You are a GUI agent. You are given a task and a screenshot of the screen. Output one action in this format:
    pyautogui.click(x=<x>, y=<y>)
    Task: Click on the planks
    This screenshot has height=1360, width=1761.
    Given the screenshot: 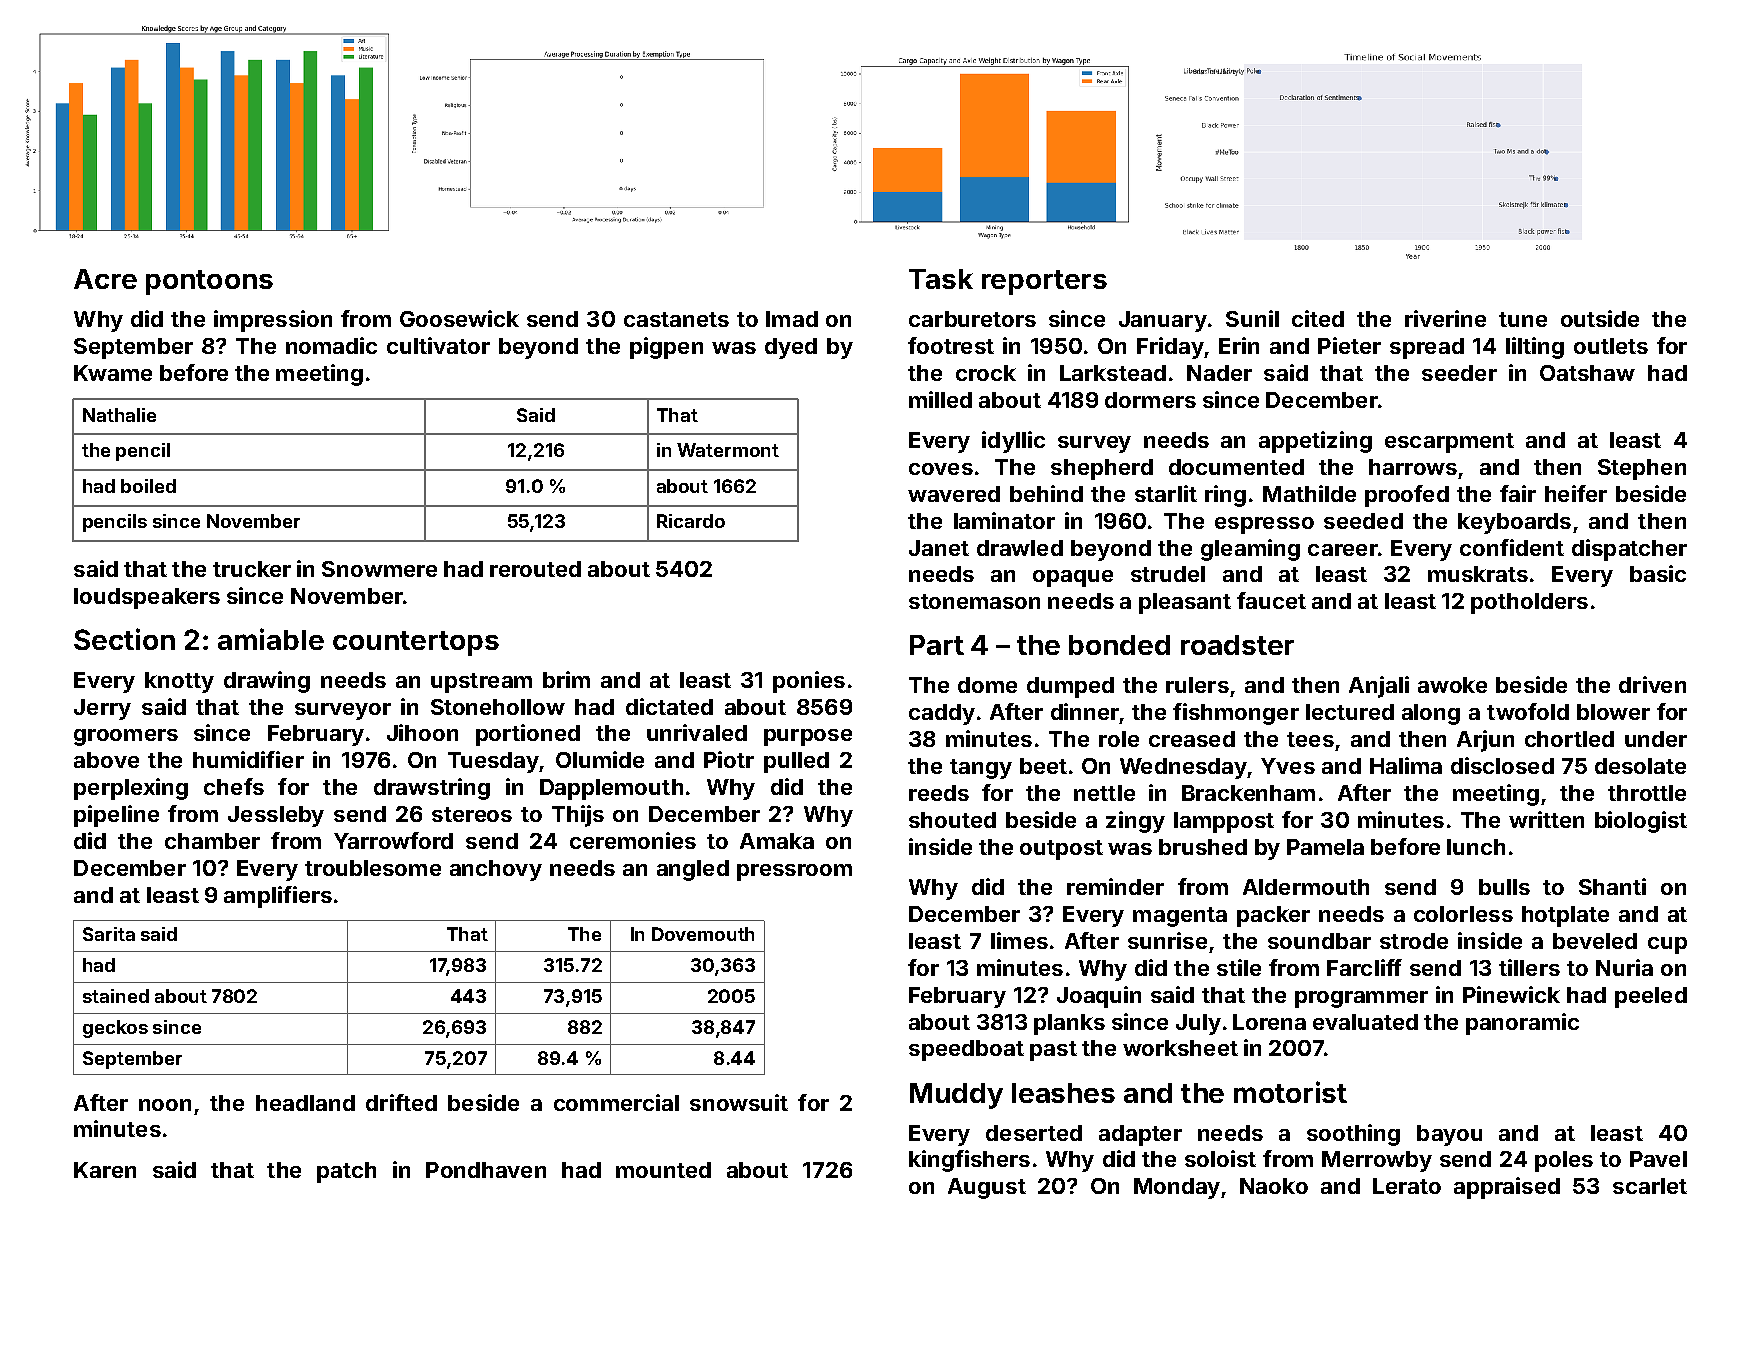 What is the action you would take?
    pyautogui.click(x=1069, y=1024)
